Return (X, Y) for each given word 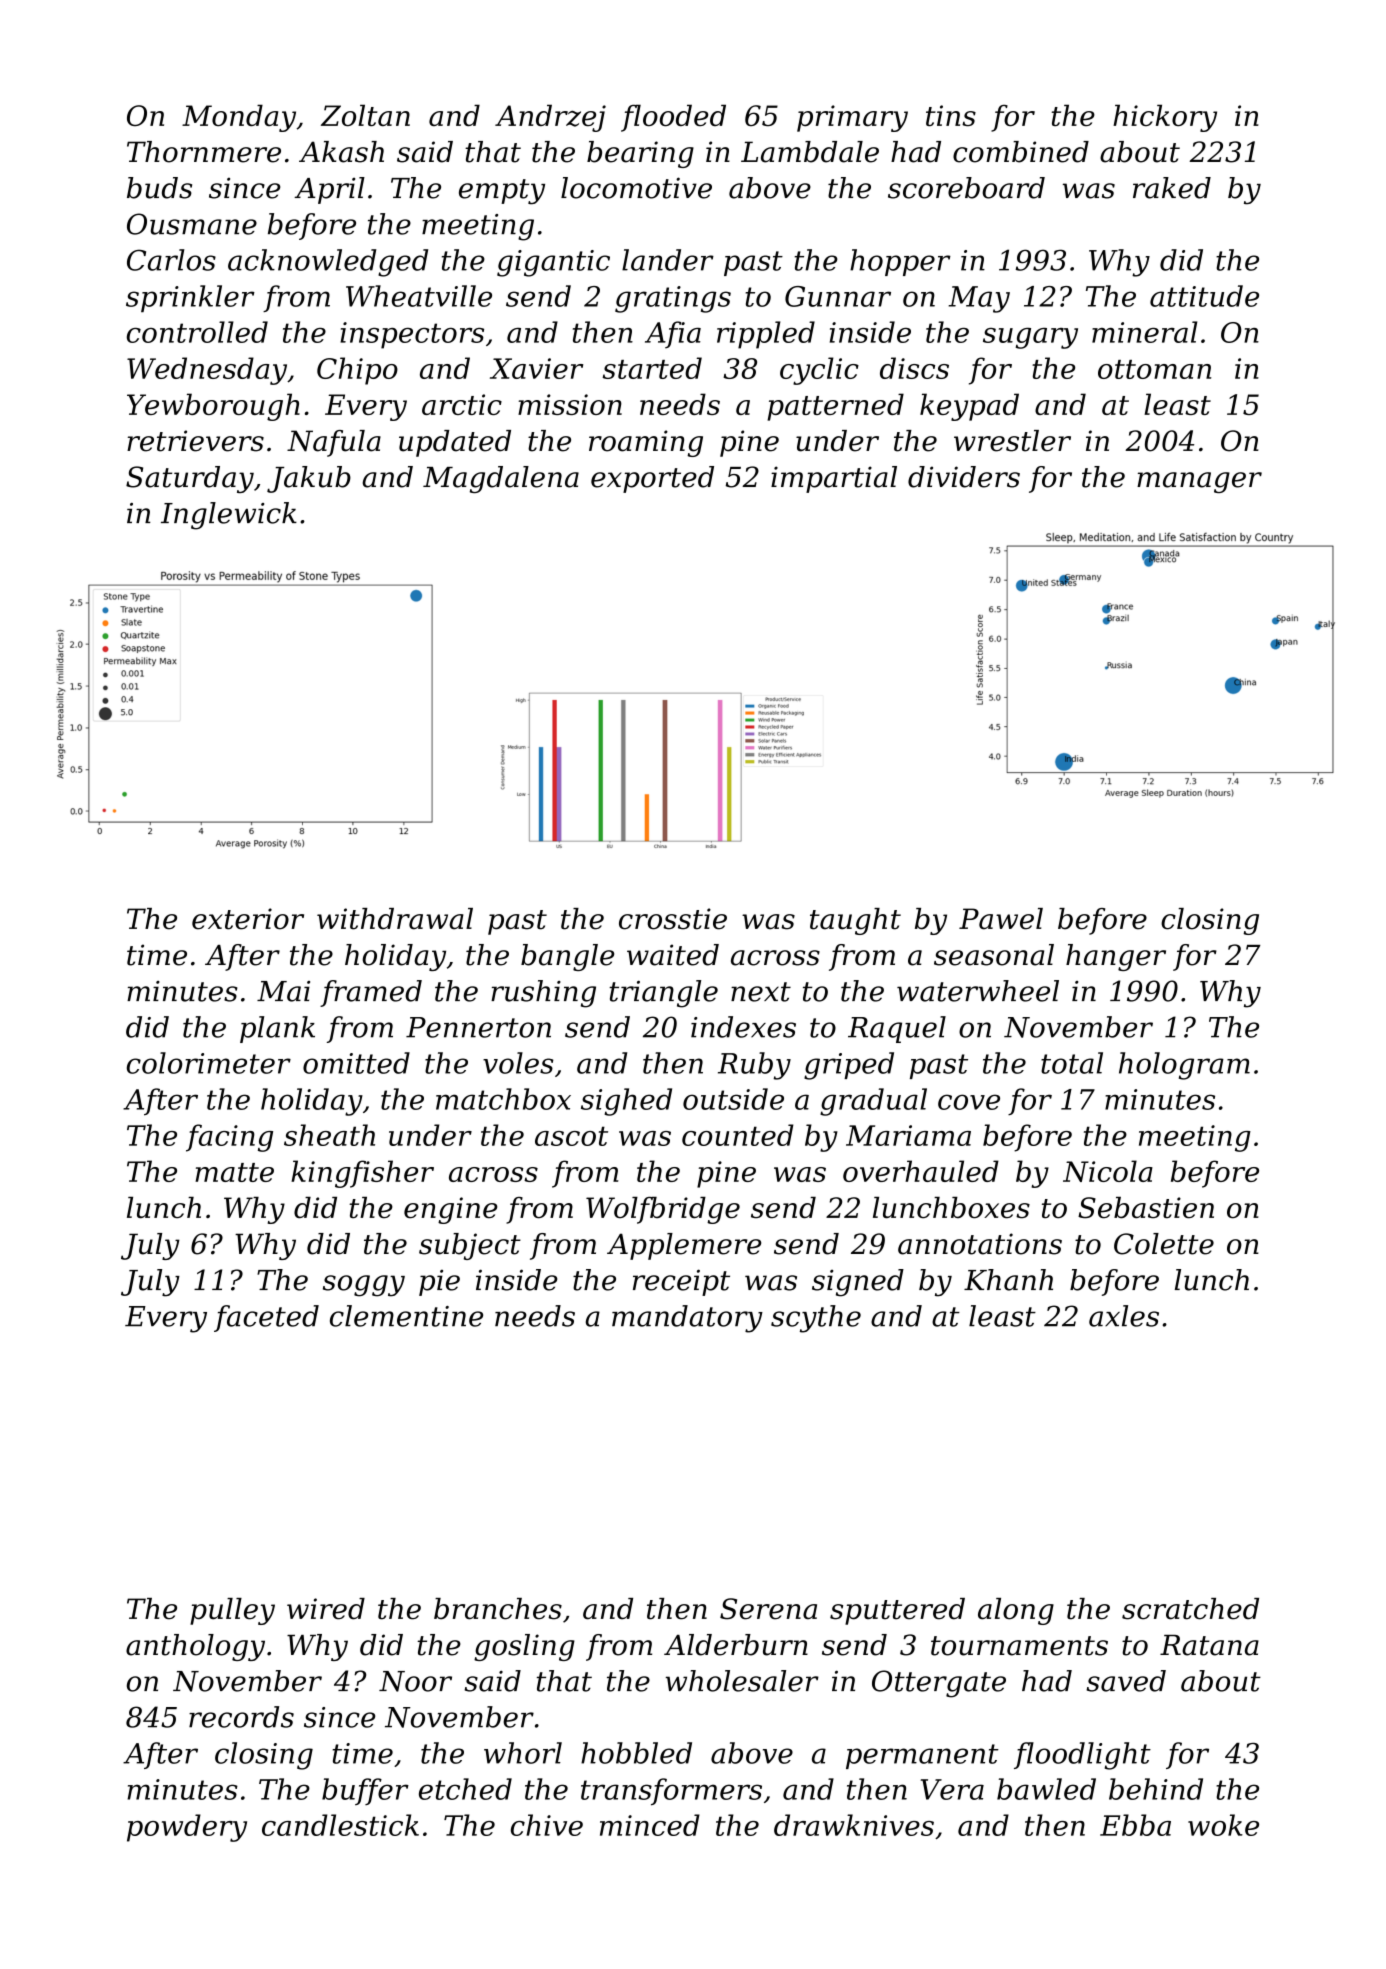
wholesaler (742, 1681)
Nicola (1108, 1171)
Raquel (897, 1029)
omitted (356, 1063)
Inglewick (229, 516)
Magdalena (501, 479)
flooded (673, 118)
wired (326, 1609)
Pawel (1001, 919)
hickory (1165, 118)
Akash (341, 152)
